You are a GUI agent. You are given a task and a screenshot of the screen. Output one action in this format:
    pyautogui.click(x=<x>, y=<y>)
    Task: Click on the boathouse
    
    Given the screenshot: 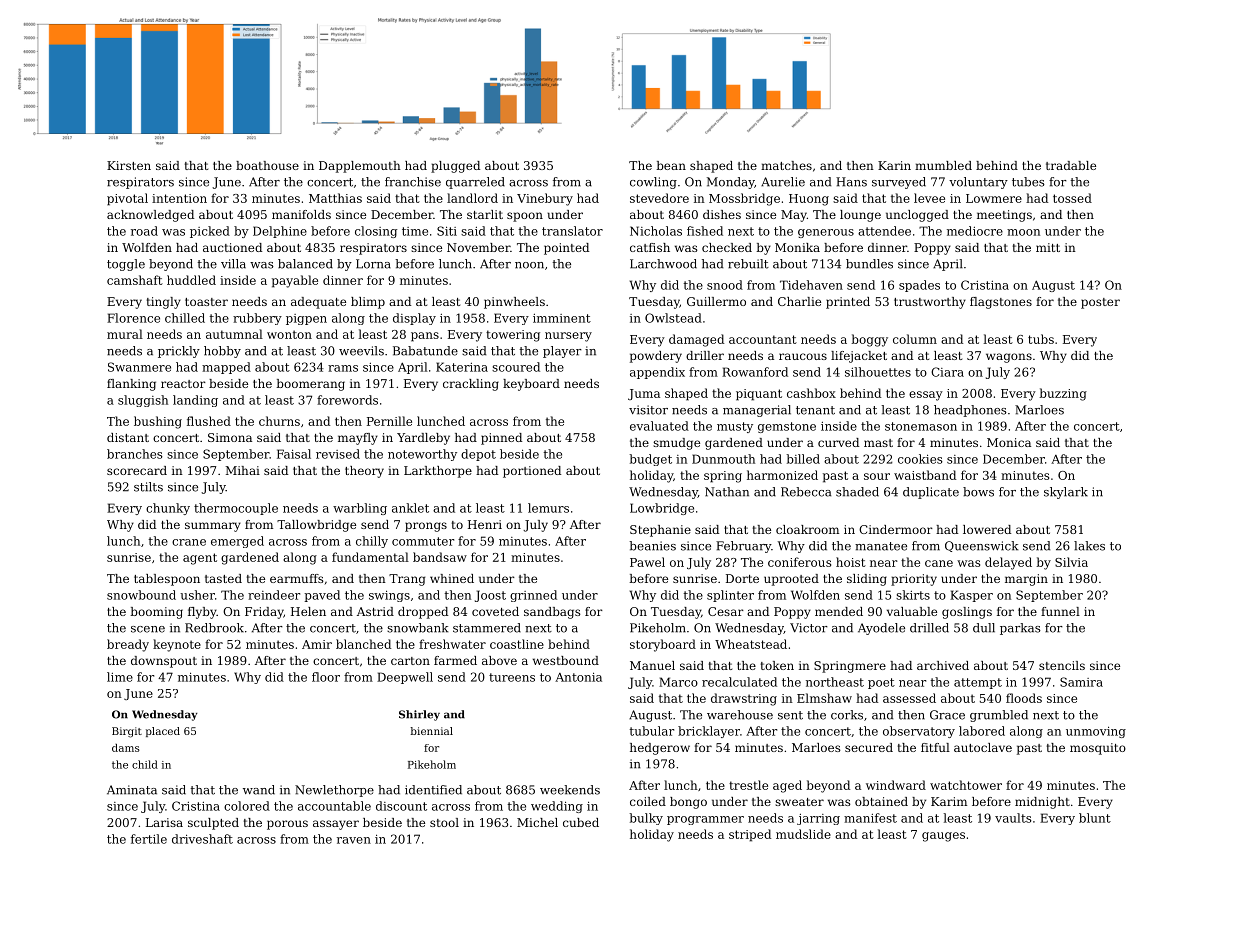 What is the action you would take?
    pyautogui.click(x=267, y=165)
